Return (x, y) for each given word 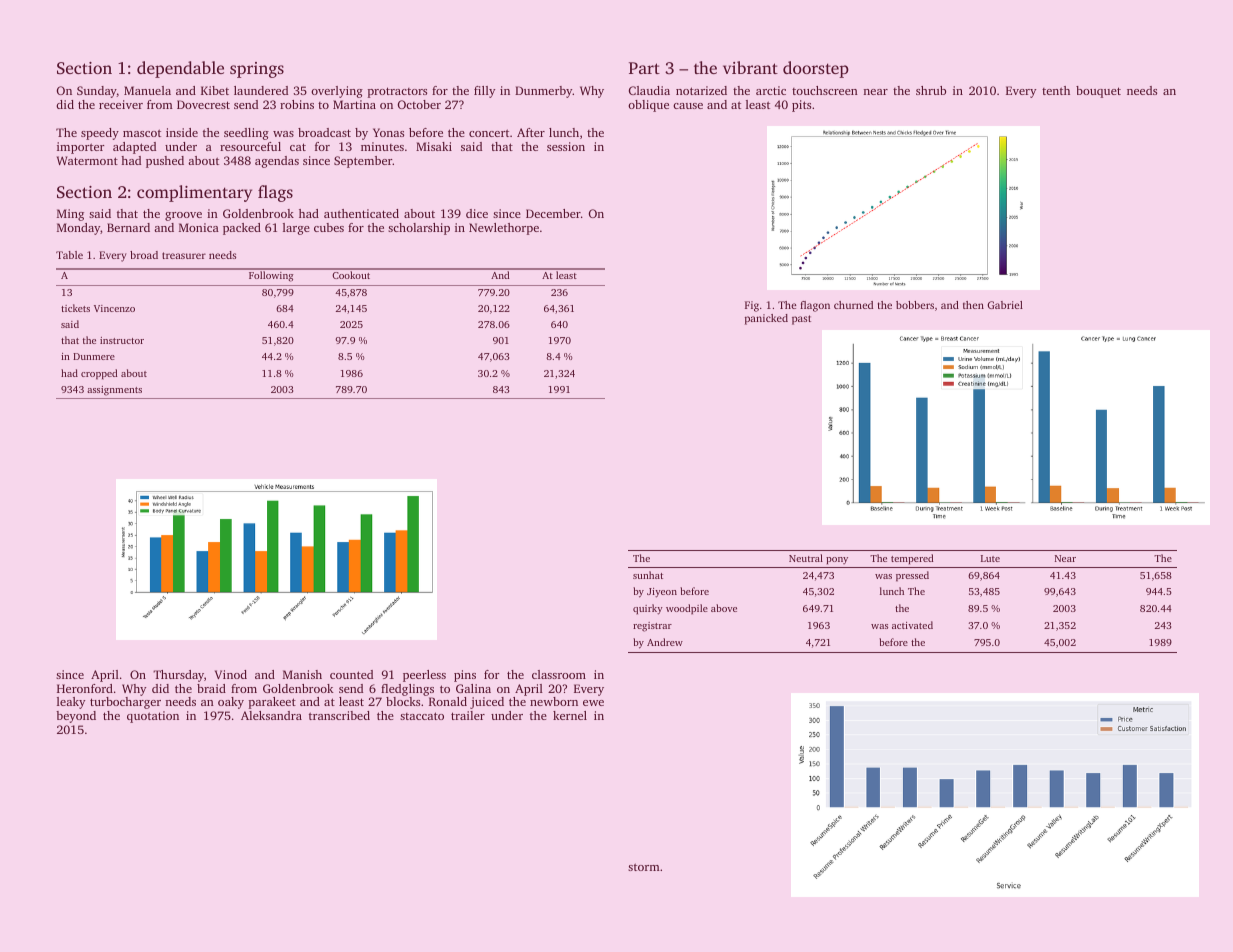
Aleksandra (271, 715)
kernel (570, 715)
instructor (122, 340)
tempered (912, 559)
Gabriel (1005, 305)
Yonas (388, 132)
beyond (76, 717)
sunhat (648, 575)
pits (801, 106)
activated (912, 625)
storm (644, 867)
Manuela (147, 90)
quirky (648, 609)
